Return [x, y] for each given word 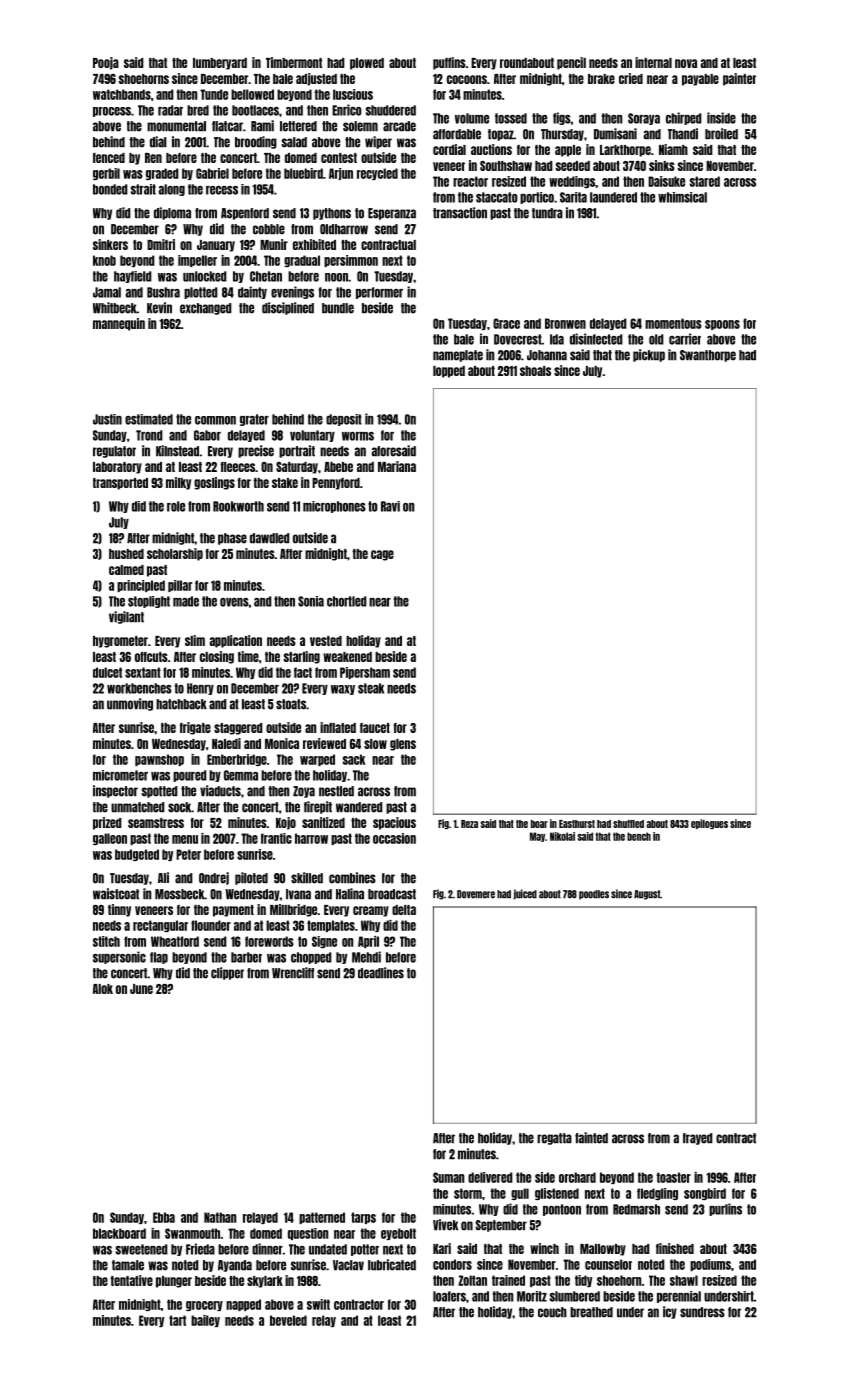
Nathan [220, 1217]
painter [739, 79]
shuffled [628, 824]
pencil [571, 63]
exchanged [206, 309]
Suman [448, 1177]
